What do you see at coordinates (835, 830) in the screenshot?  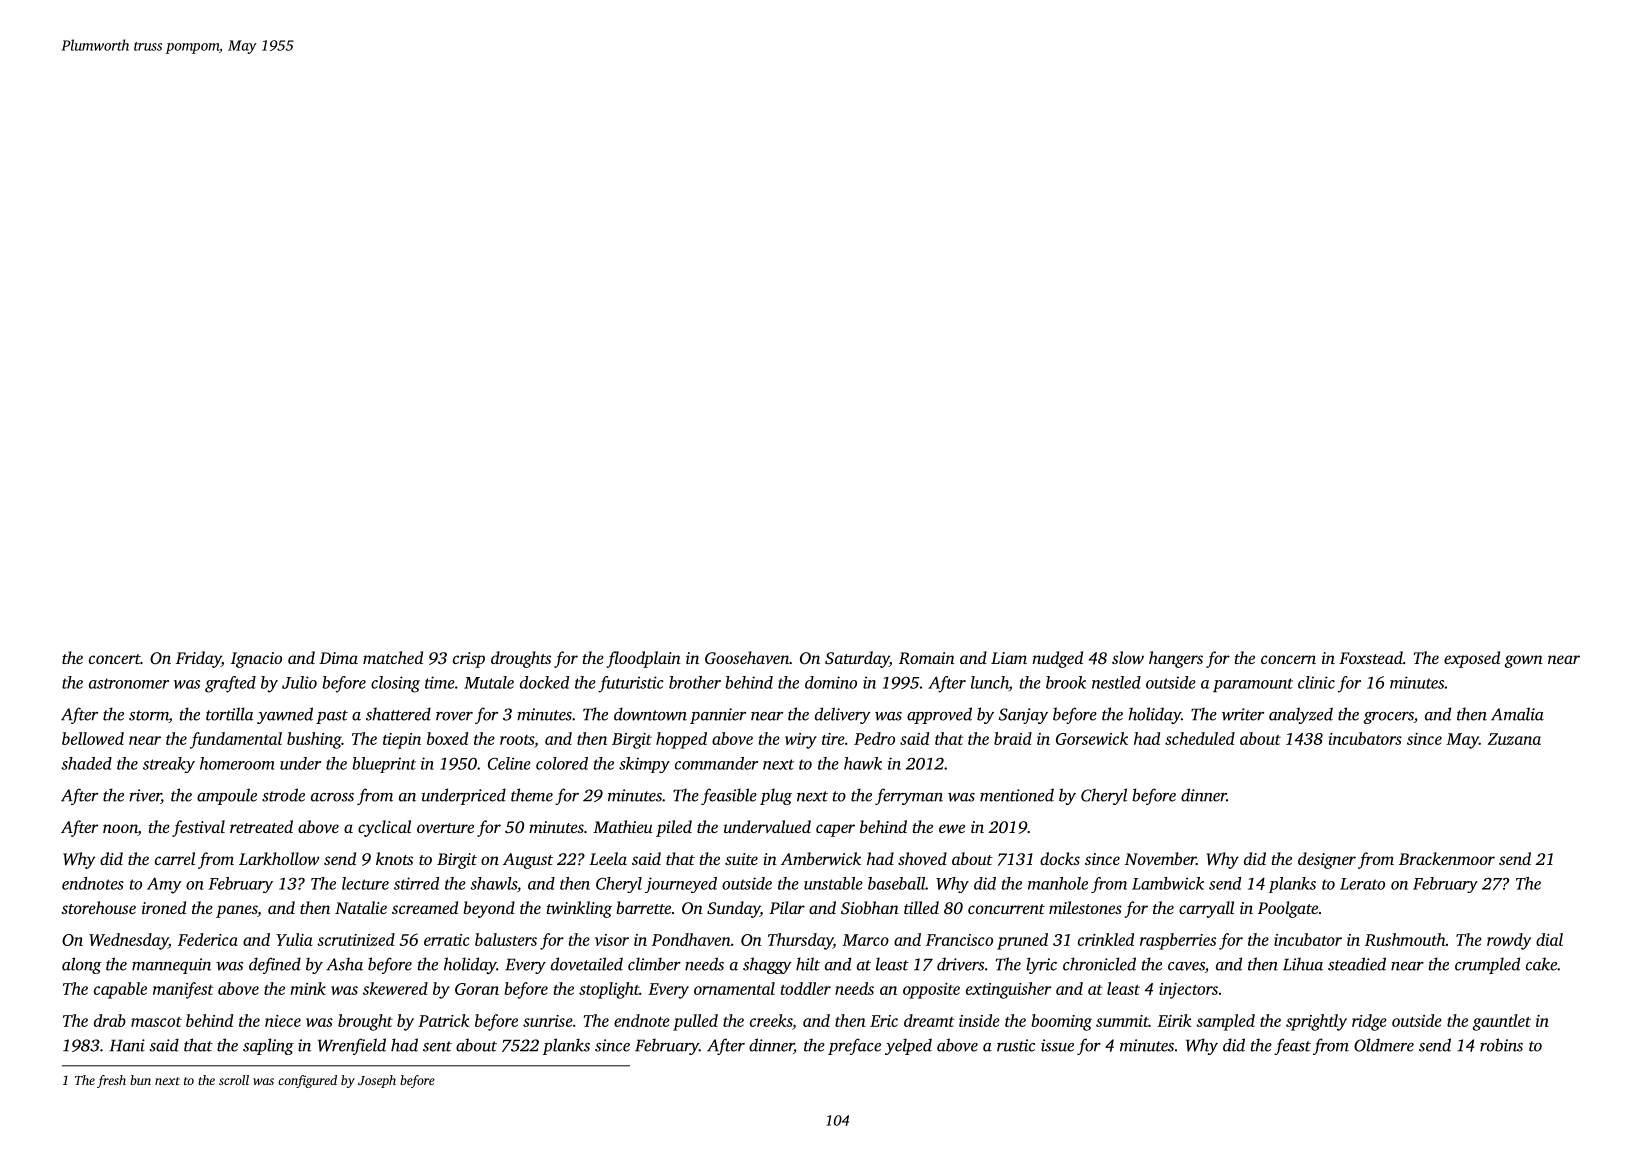 I see `caper` at bounding box center [835, 830].
